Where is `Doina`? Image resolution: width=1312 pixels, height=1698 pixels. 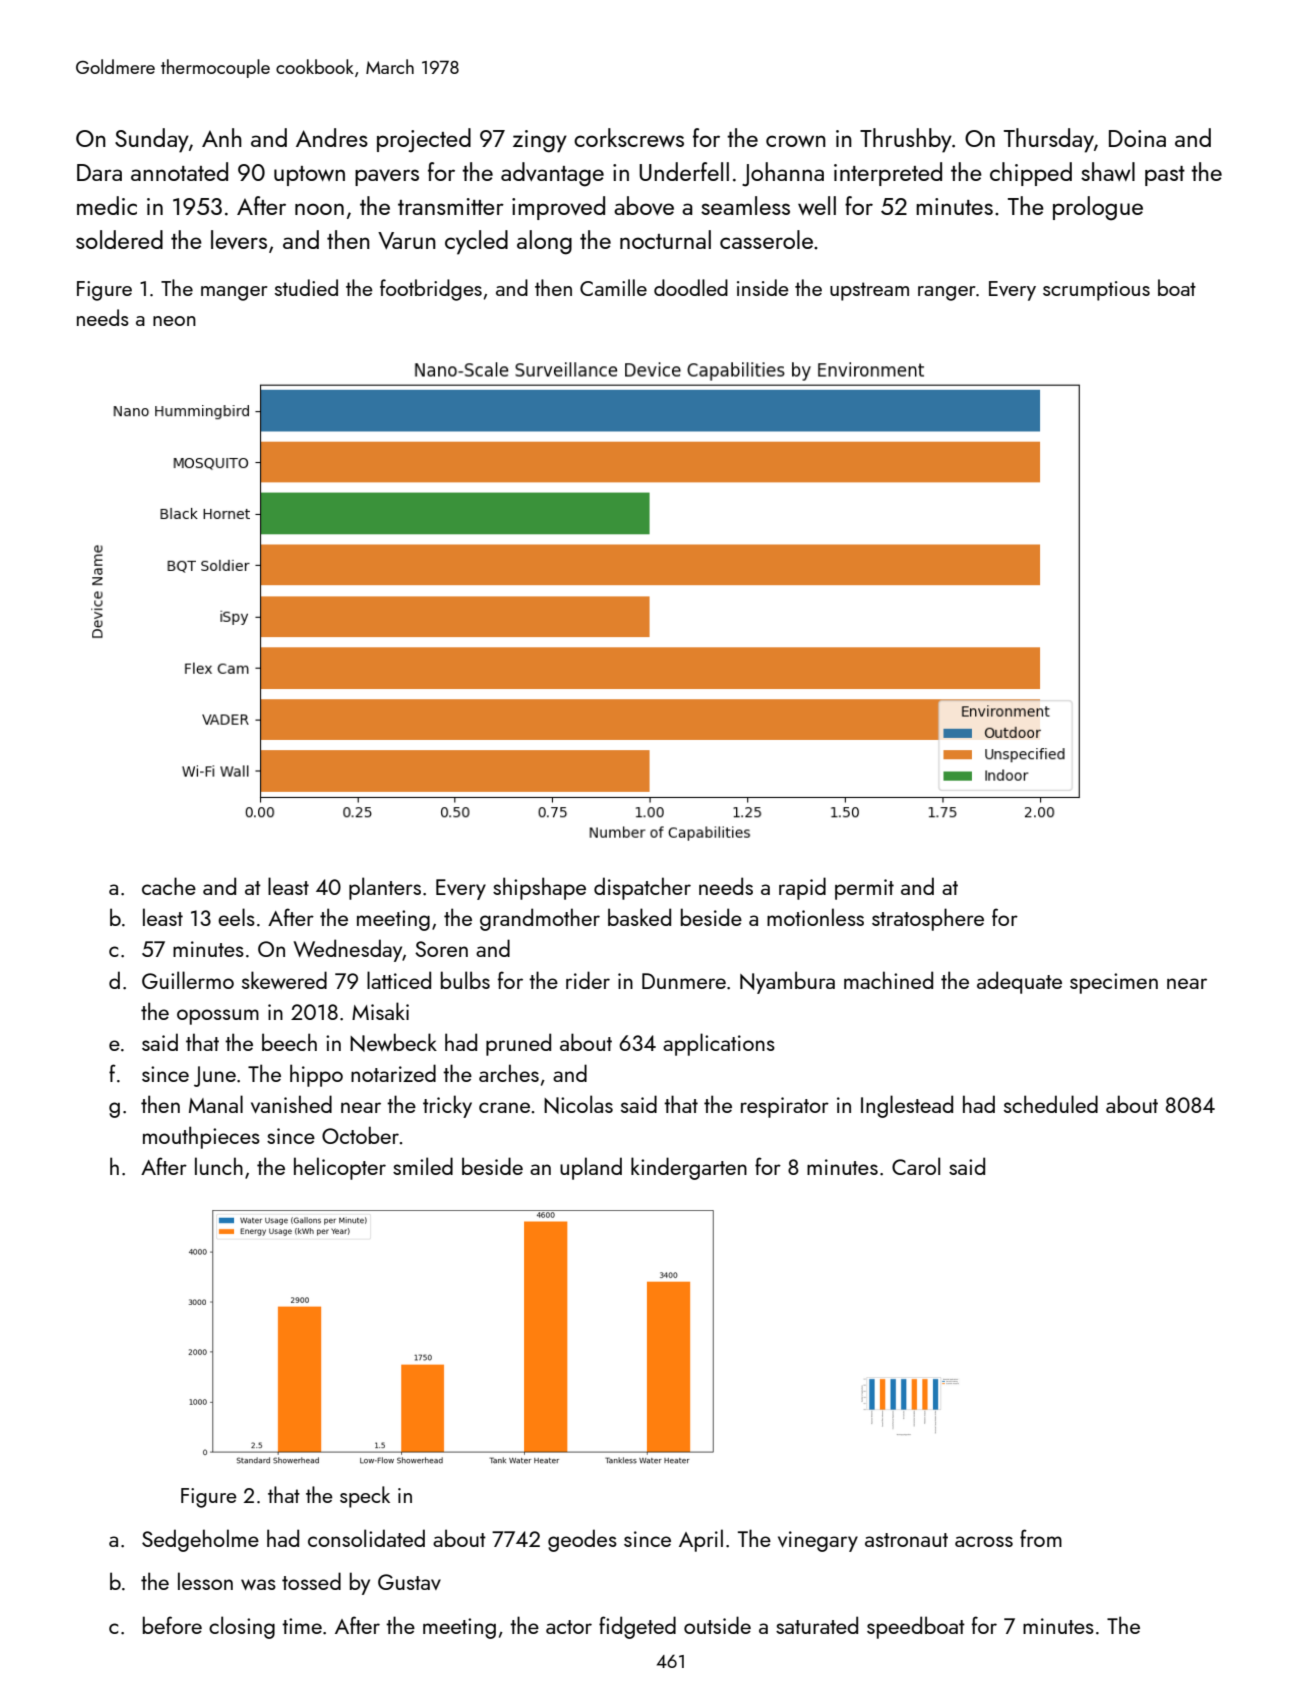 Doina is located at coordinates (1137, 138).
